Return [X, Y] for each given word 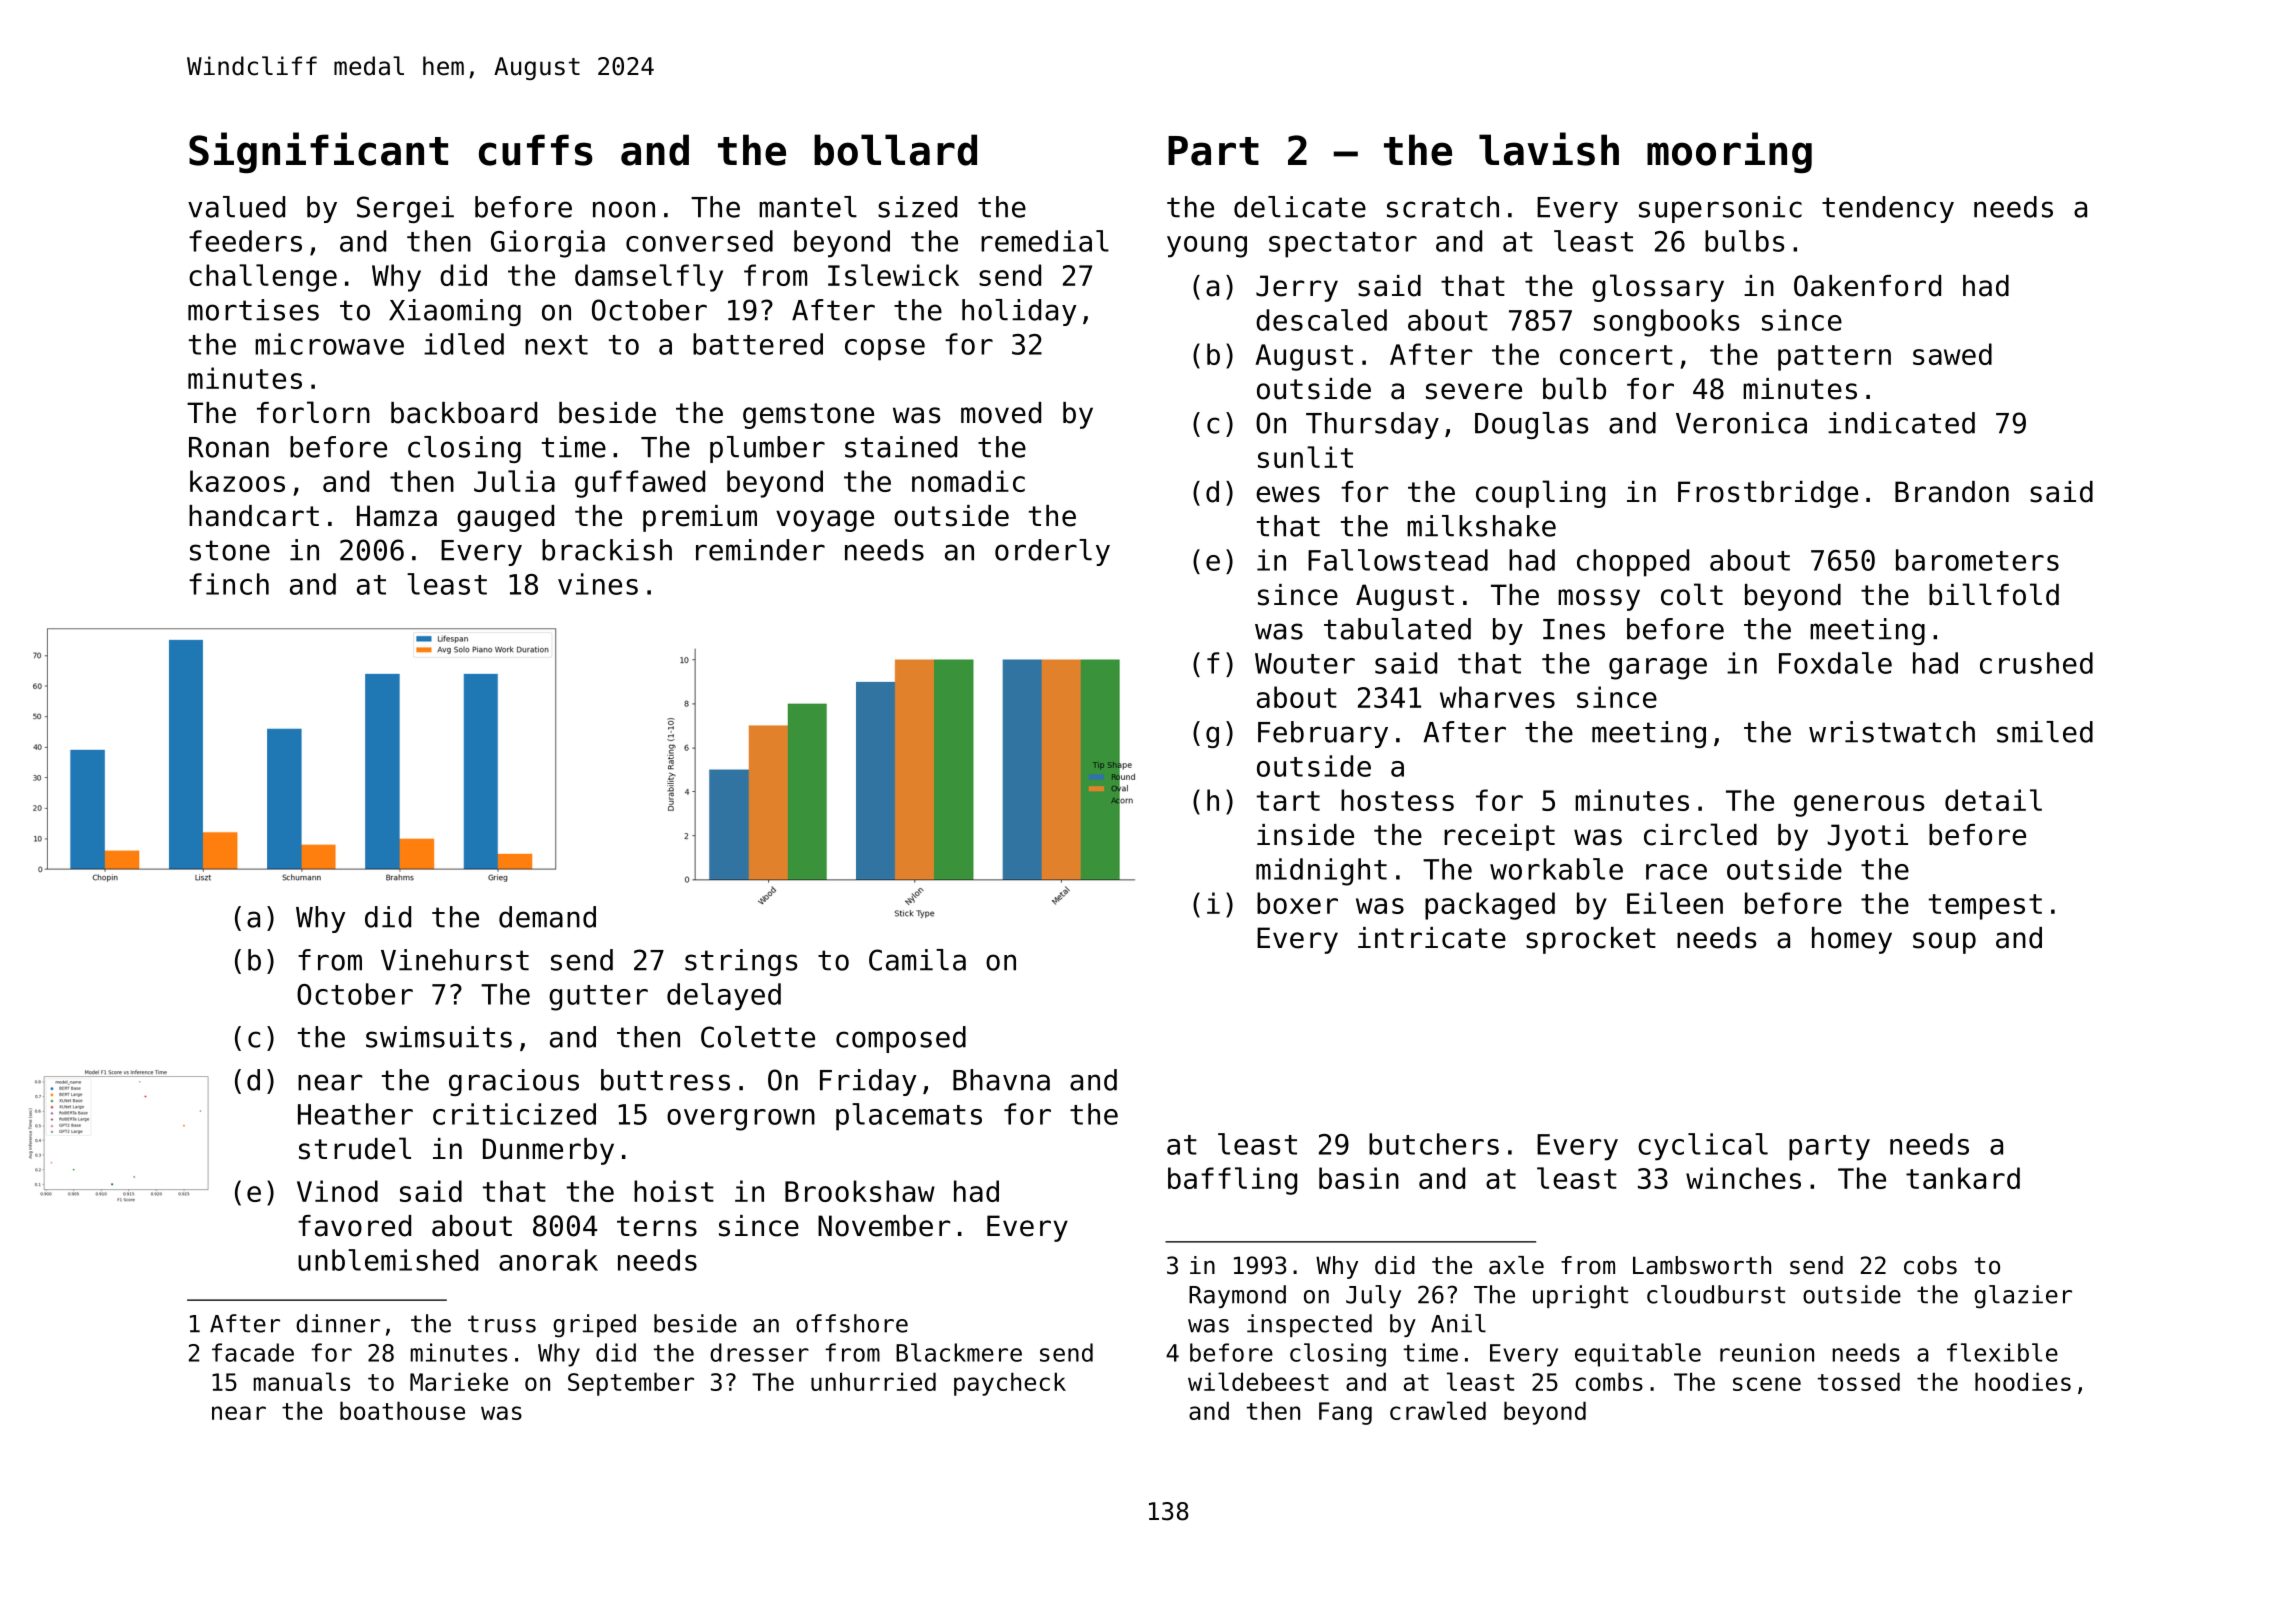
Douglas [1531, 425]
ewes [1288, 494]
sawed [1952, 354]
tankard [1963, 1178]
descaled [1321, 320]
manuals [302, 1381]
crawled [1438, 1410]
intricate [1432, 938]
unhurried [873, 1381]
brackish [607, 550]
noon [624, 209]
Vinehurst [455, 960]
